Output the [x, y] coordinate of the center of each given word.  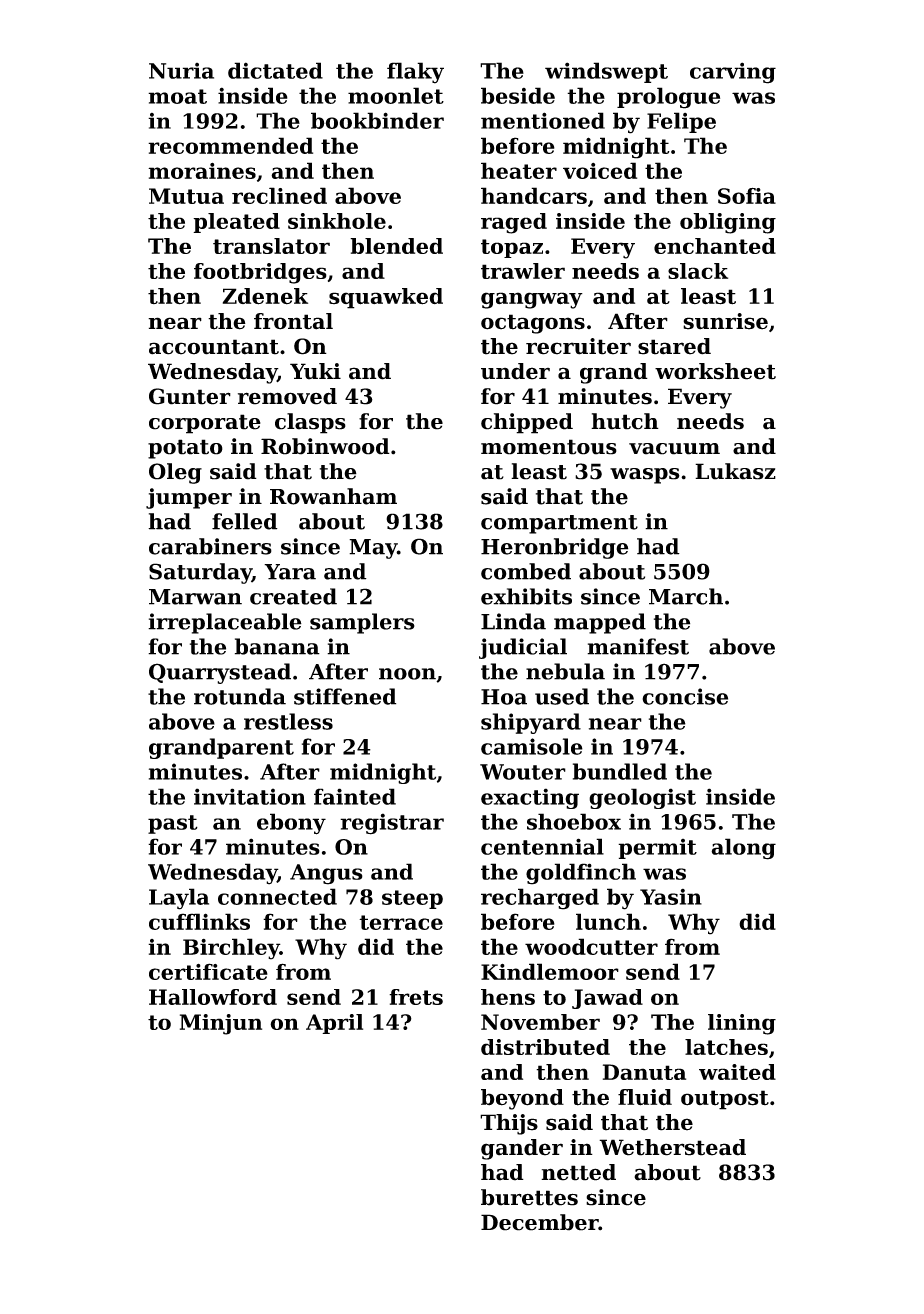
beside [518, 95]
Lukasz [735, 471]
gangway [532, 300]
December [540, 1222]
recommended [230, 145]
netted [578, 1172]
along [743, 849]
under [515, 371]
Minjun [221, 1024]
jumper [189, 498]
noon [407, 674]
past [173, 824]
